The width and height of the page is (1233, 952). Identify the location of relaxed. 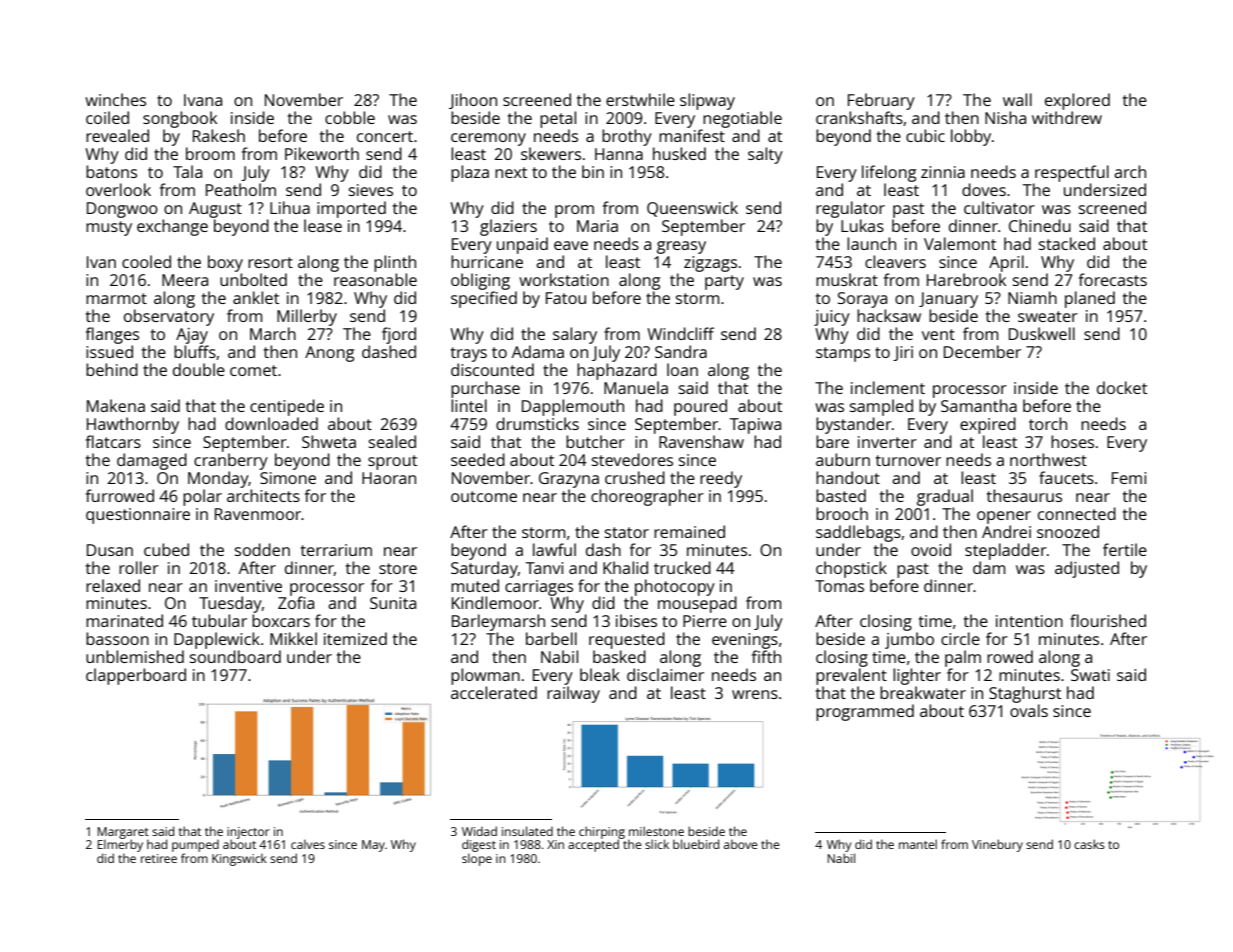
(113, 585).
